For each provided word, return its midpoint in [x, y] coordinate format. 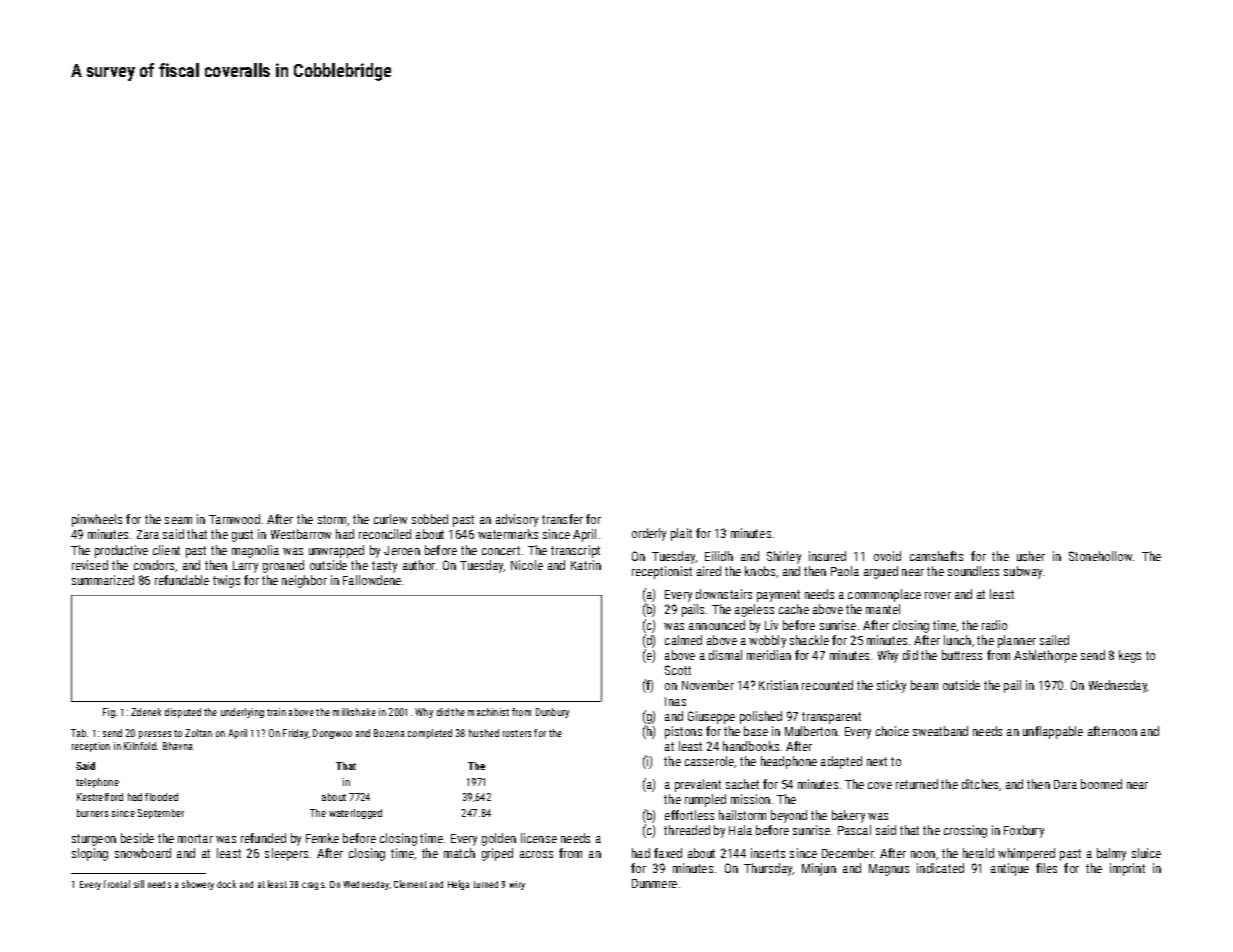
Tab [78, 733]
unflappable [1053, 732]
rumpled [705, 800]
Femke [322, 838]
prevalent [698, 785]
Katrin [586, 565]
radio [994, 625]
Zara [148, 534]
